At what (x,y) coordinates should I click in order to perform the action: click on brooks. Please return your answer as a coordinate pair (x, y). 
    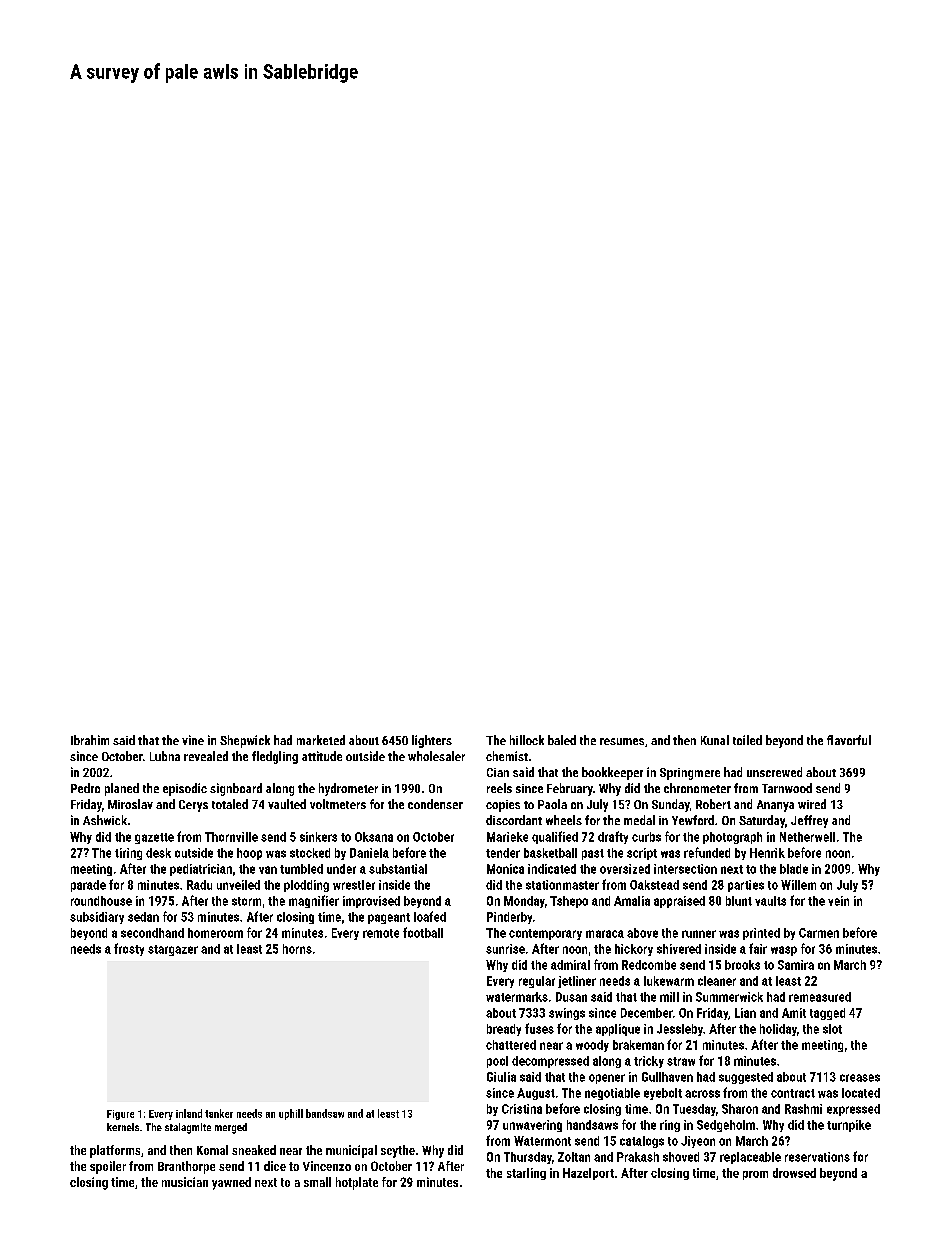
    Looking at the image, I should click on (742, 965).
